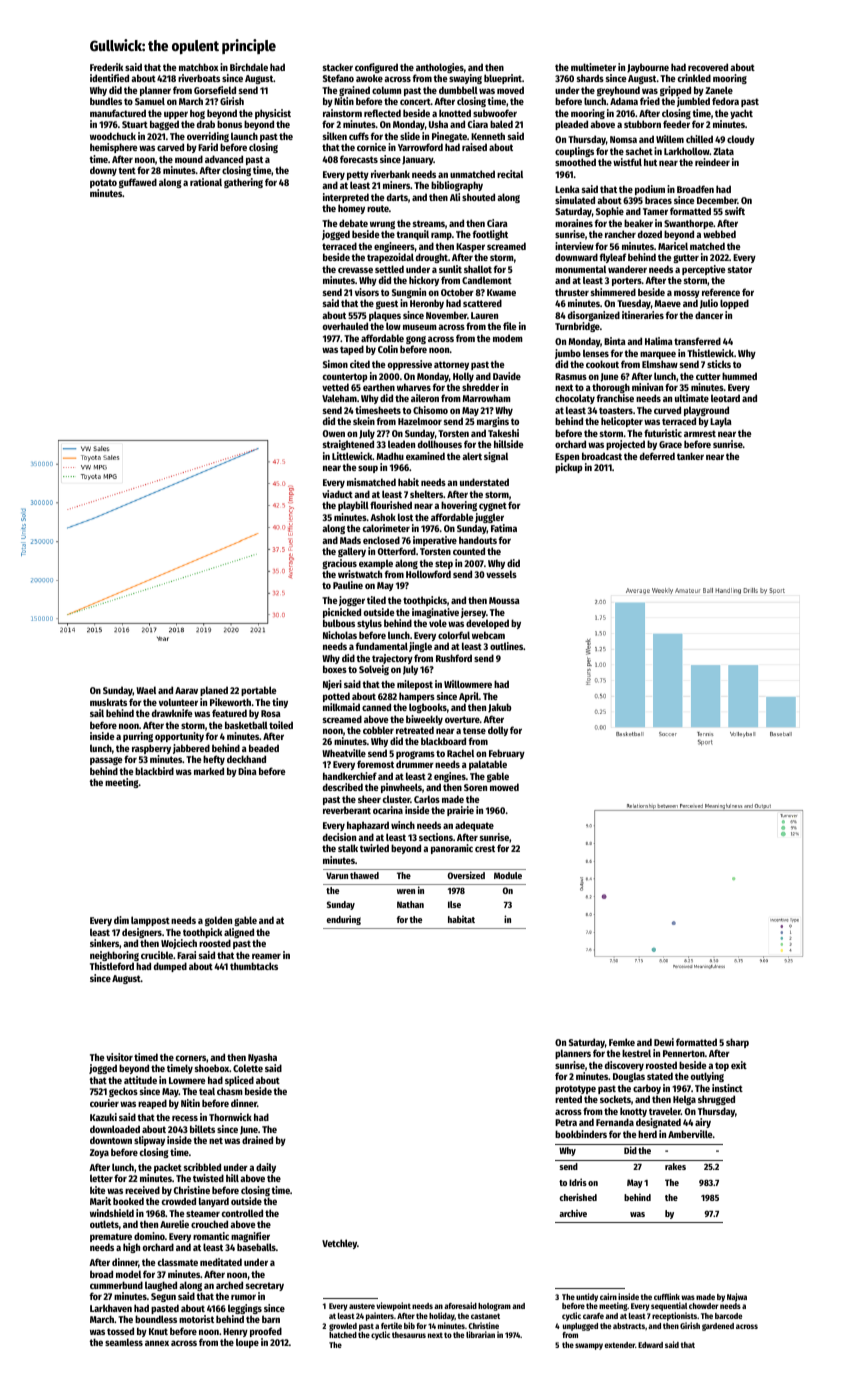  What do you see at coordinates (415, 685) in the image?
I see `milepost` at bounding box center [415, 685].
